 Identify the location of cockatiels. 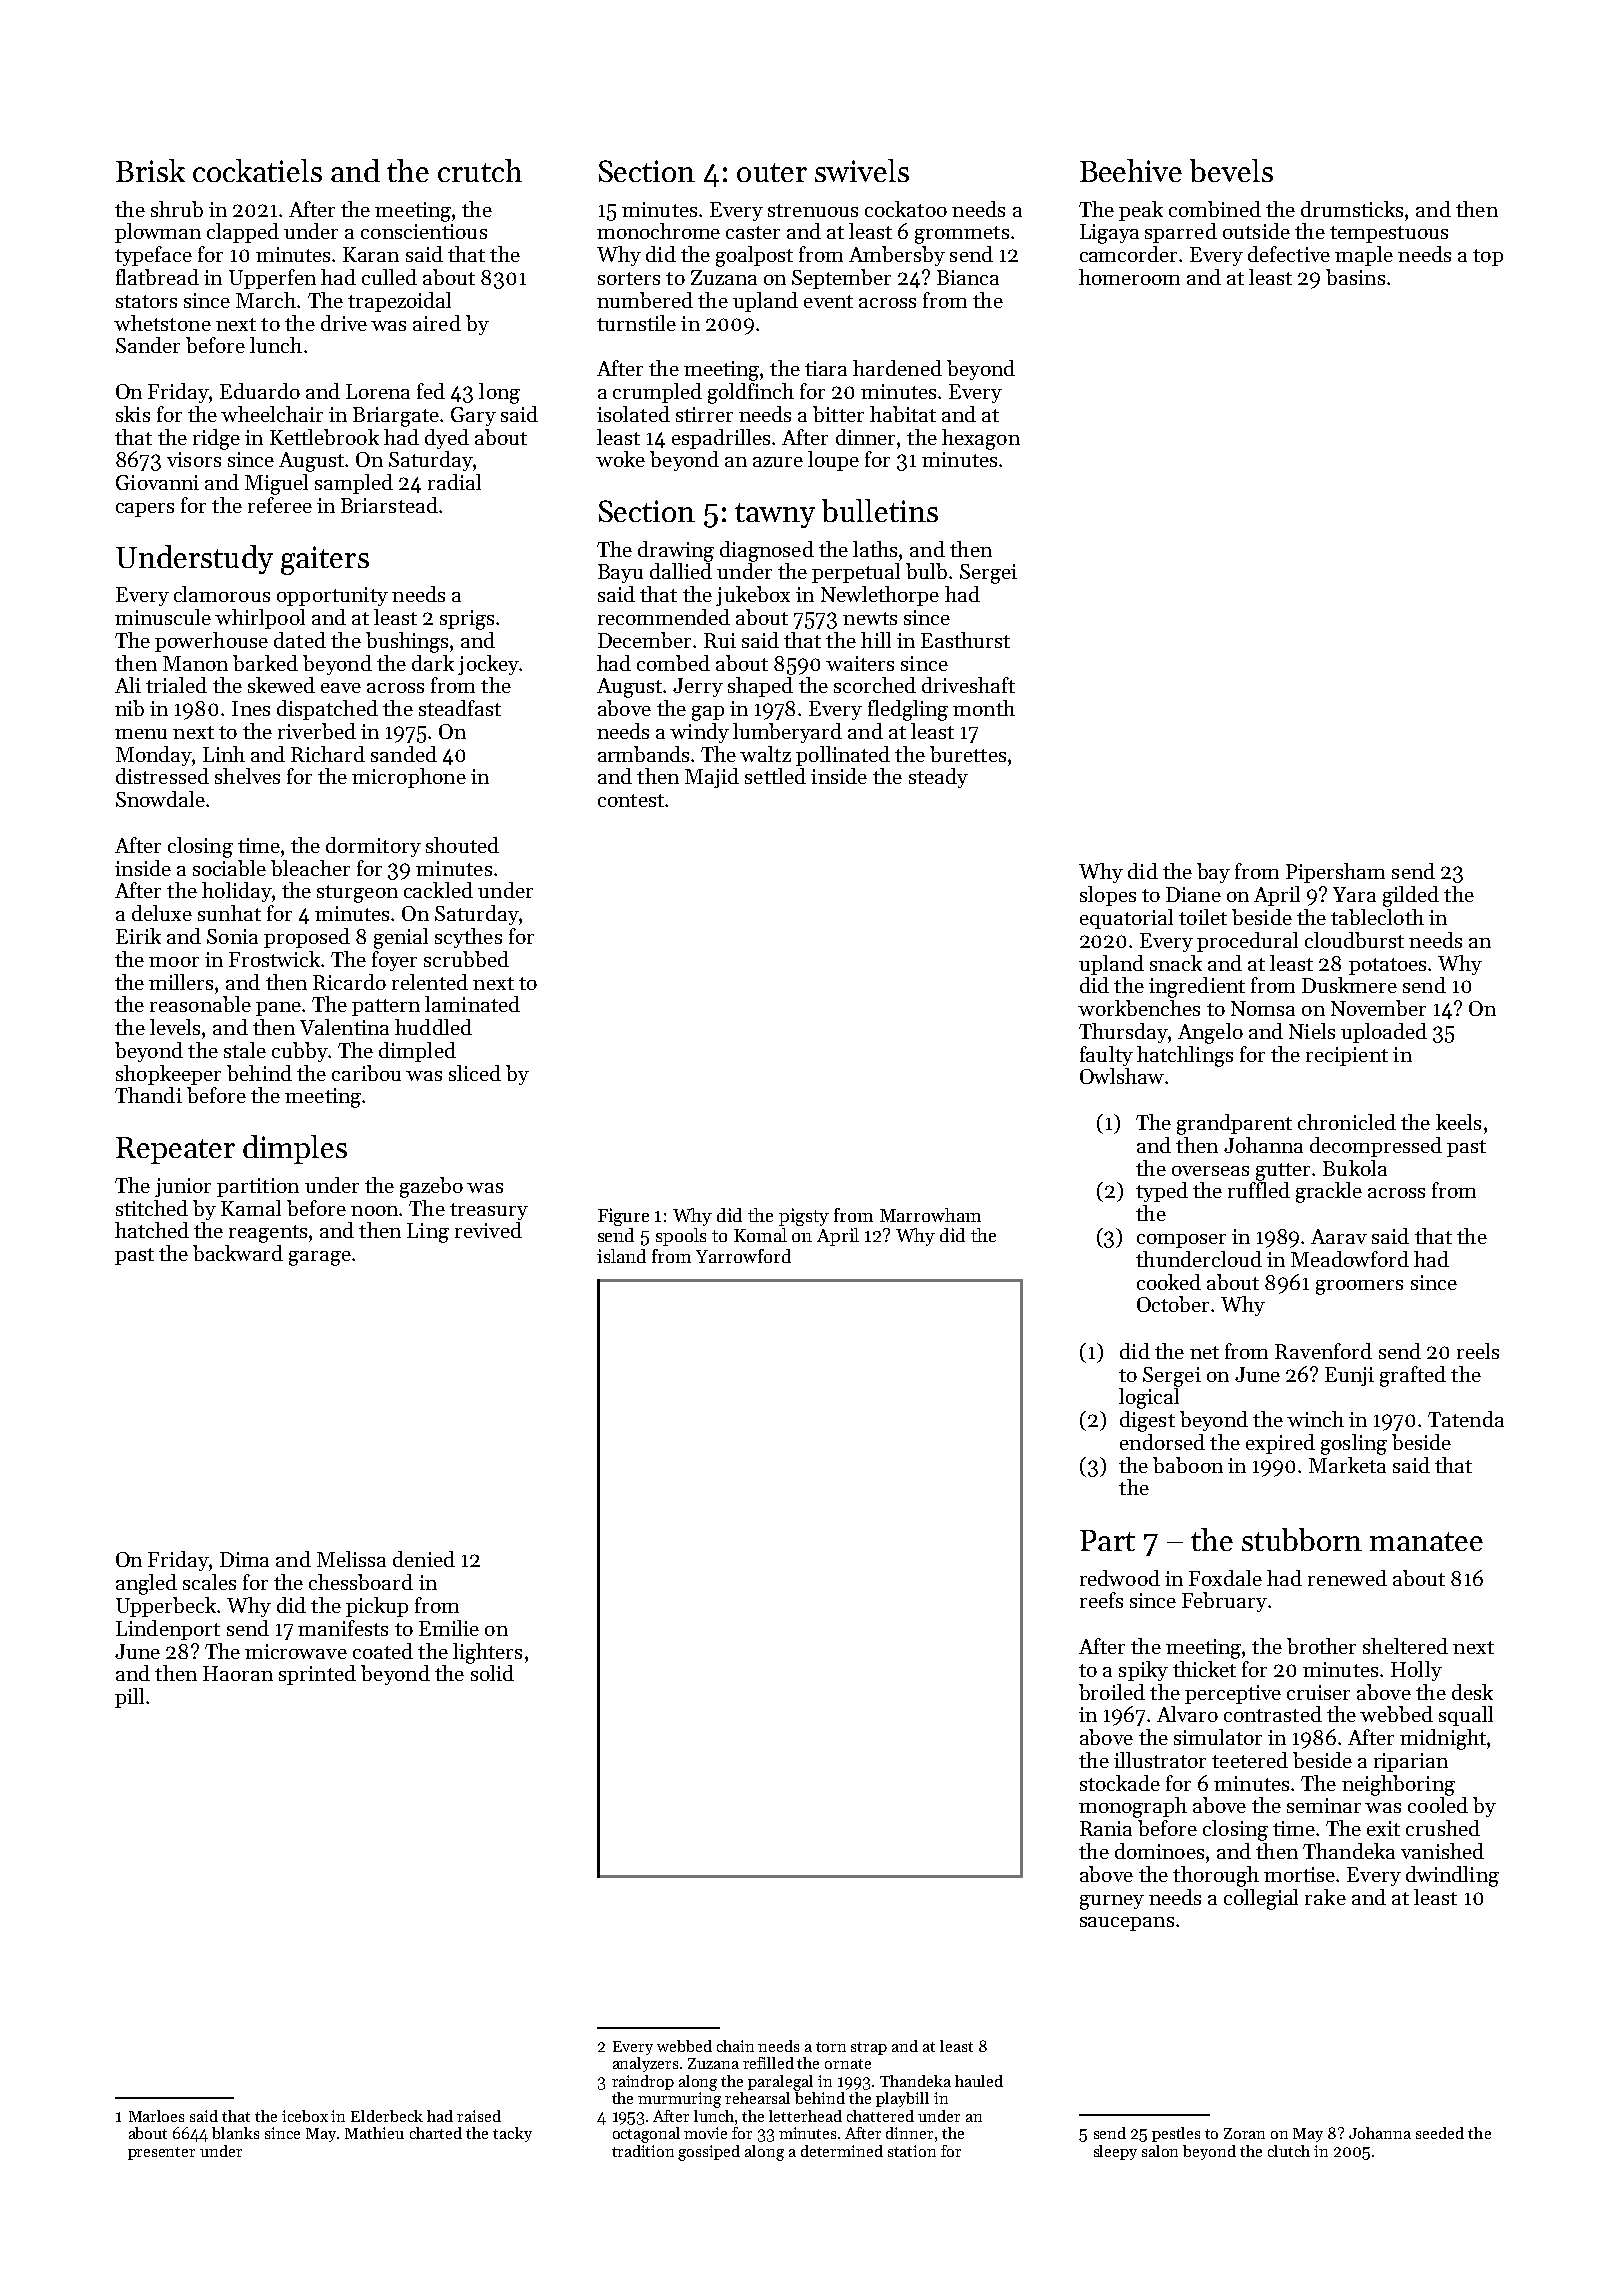
(257, 170).
